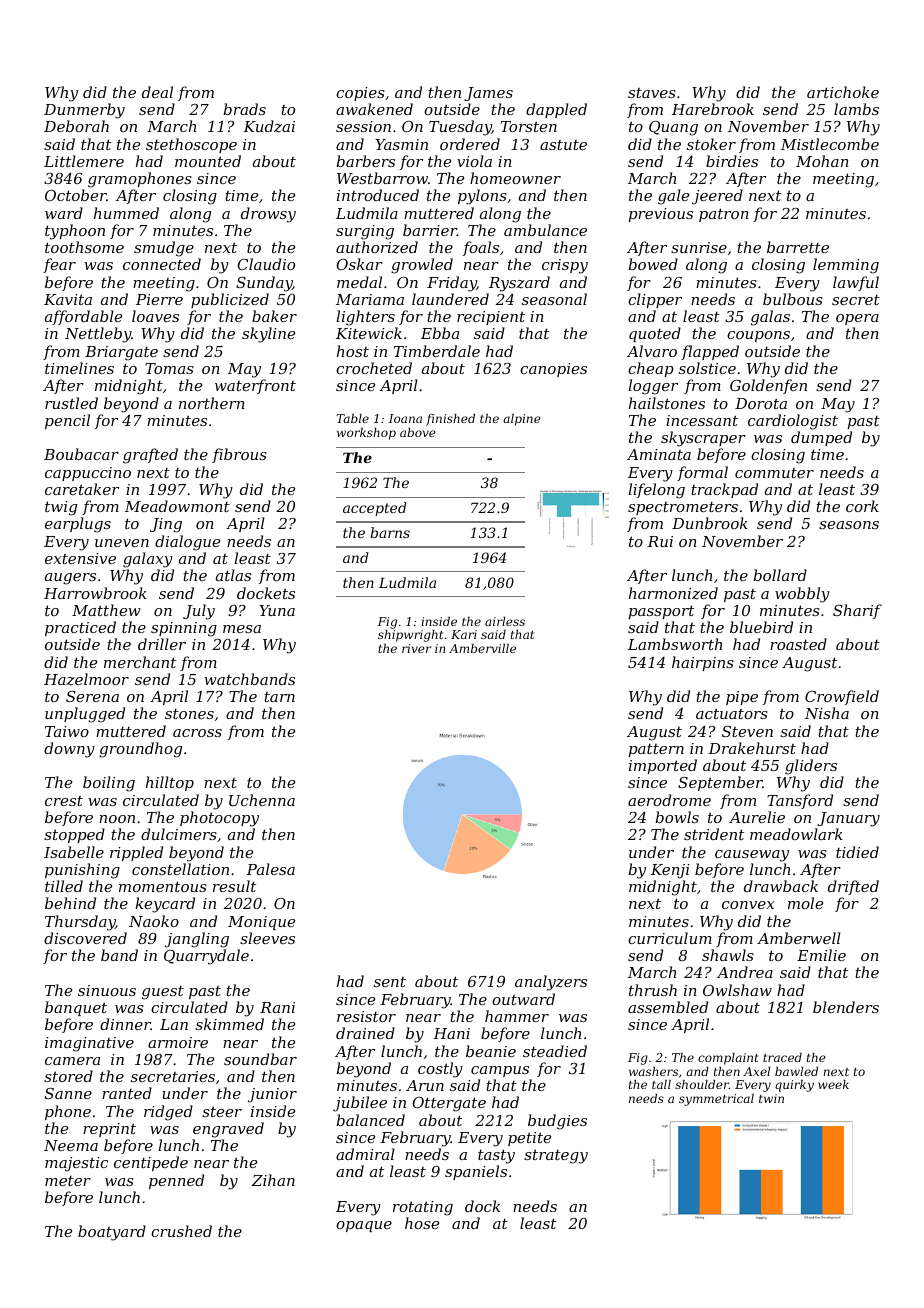  I want to click on shawls, so click(728, 955).
